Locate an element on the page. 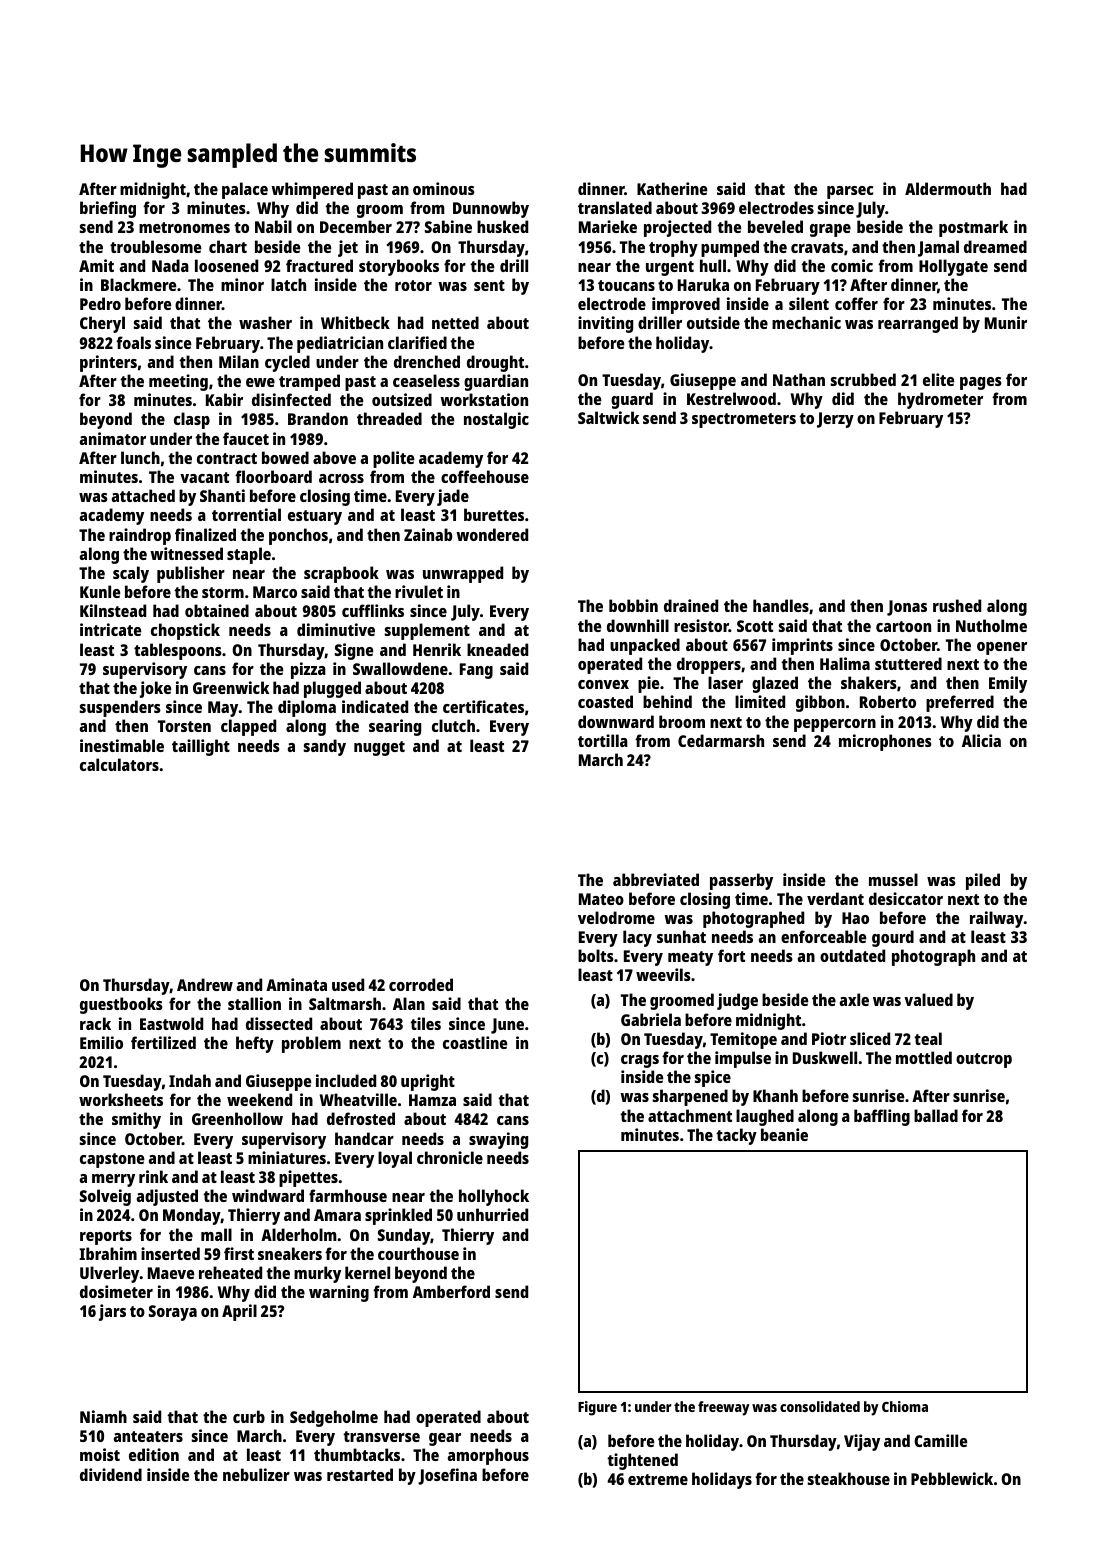 Image resolution: width=1107 pixels, height=1565 pixels. Amberford is located at coordinates (451, 1291).
